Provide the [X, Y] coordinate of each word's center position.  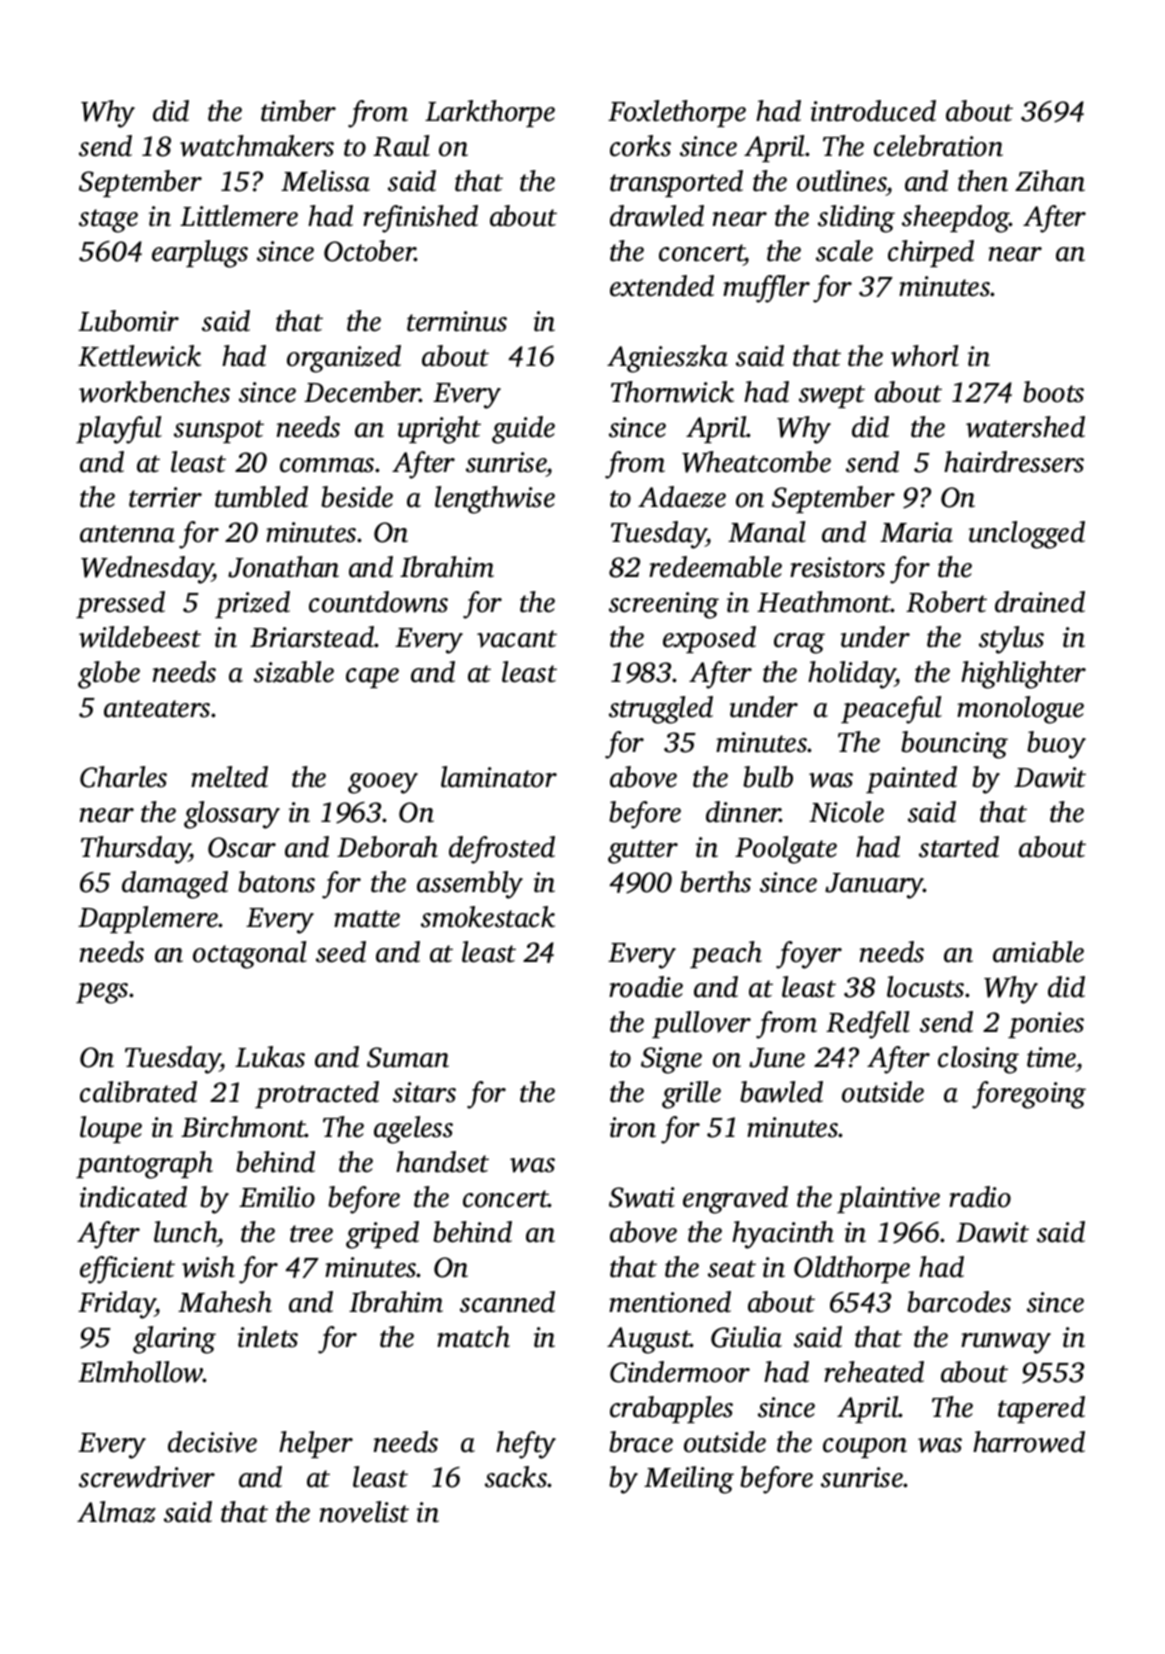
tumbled [261, 497]
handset [442, 1162]
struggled [661, 710]
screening [664, 605]
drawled [657, 216]
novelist [364, 1512]
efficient [127, 1270]
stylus [1011, 640]
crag [799, 643]
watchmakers [257, 146]
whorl [925, 356]
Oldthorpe [852, 1269]
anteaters [157, 709]
